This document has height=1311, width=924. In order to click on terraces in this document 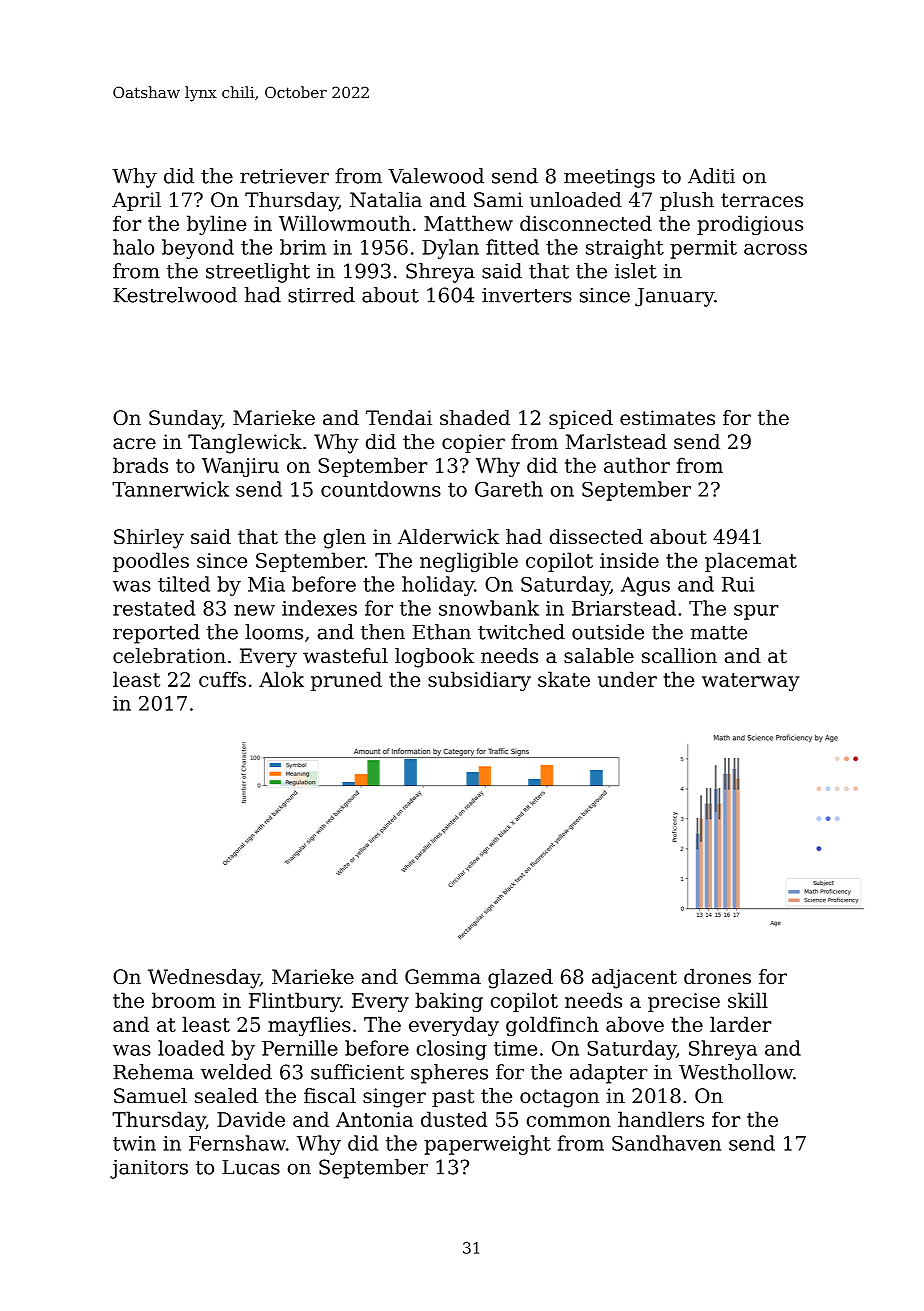, I will do `click(762, 200)`.
